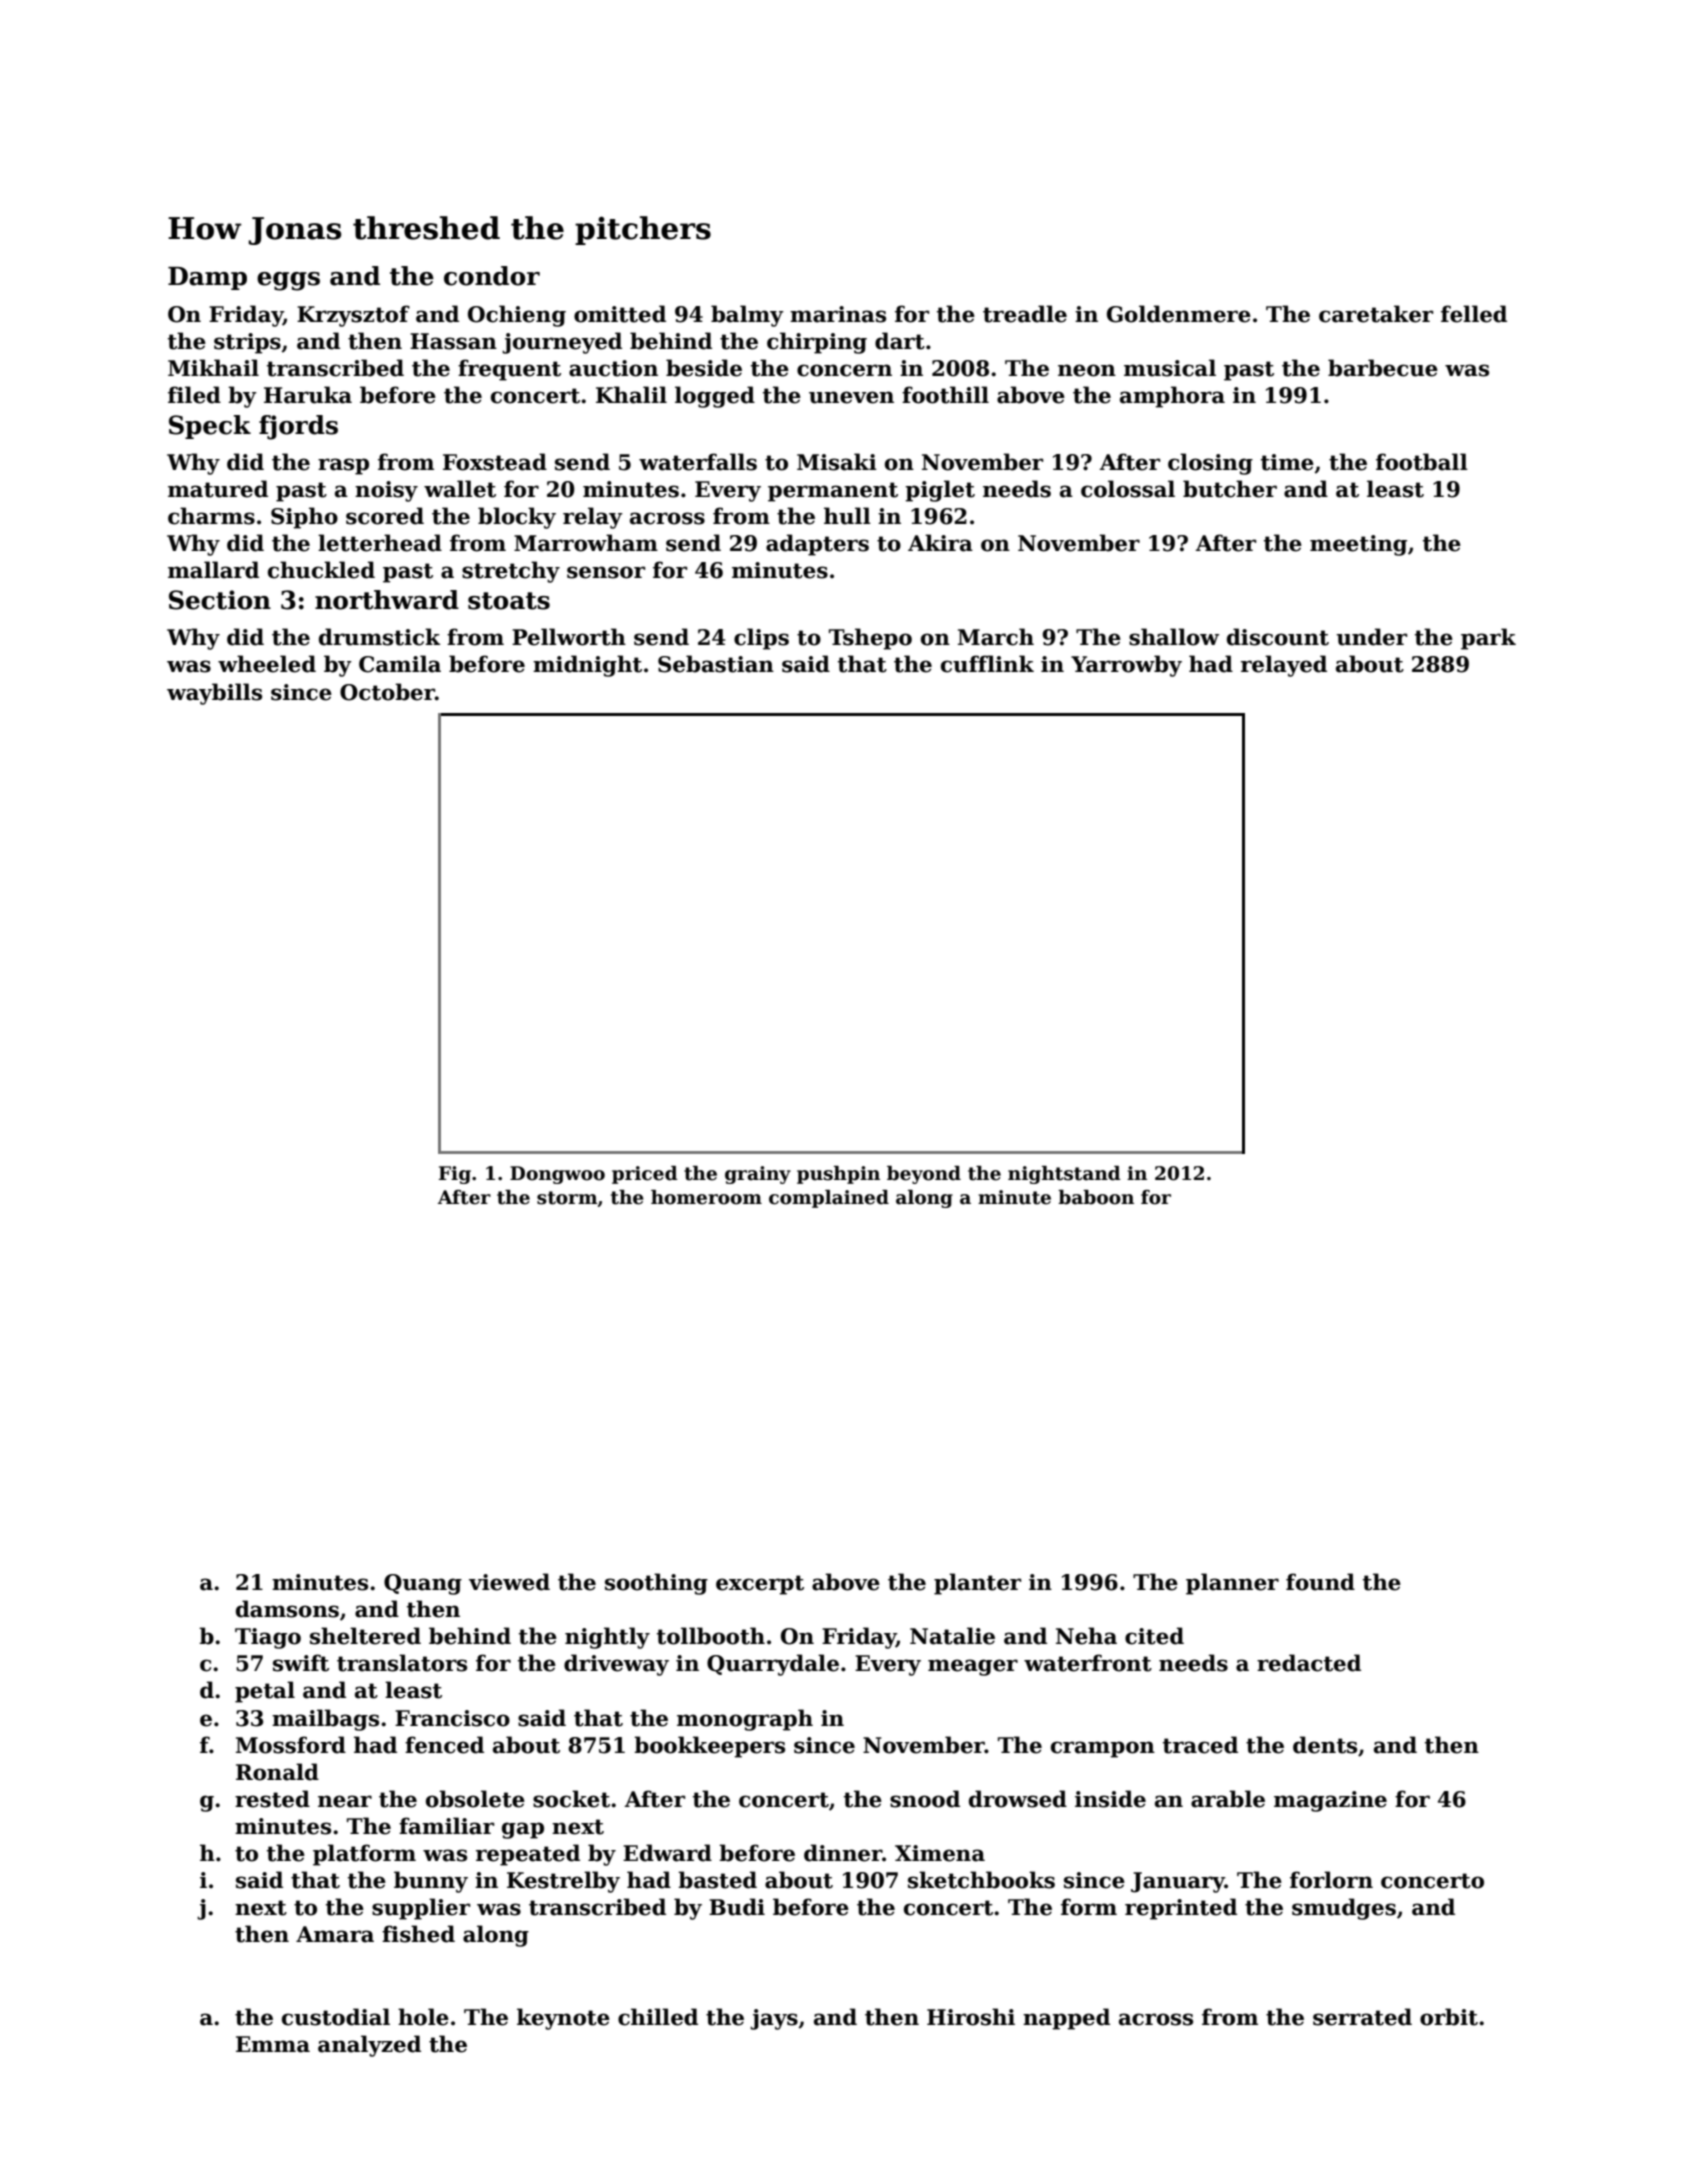  Describe the element at coordinates (213, 368) in the image. I see `Mikhail` at that location.
